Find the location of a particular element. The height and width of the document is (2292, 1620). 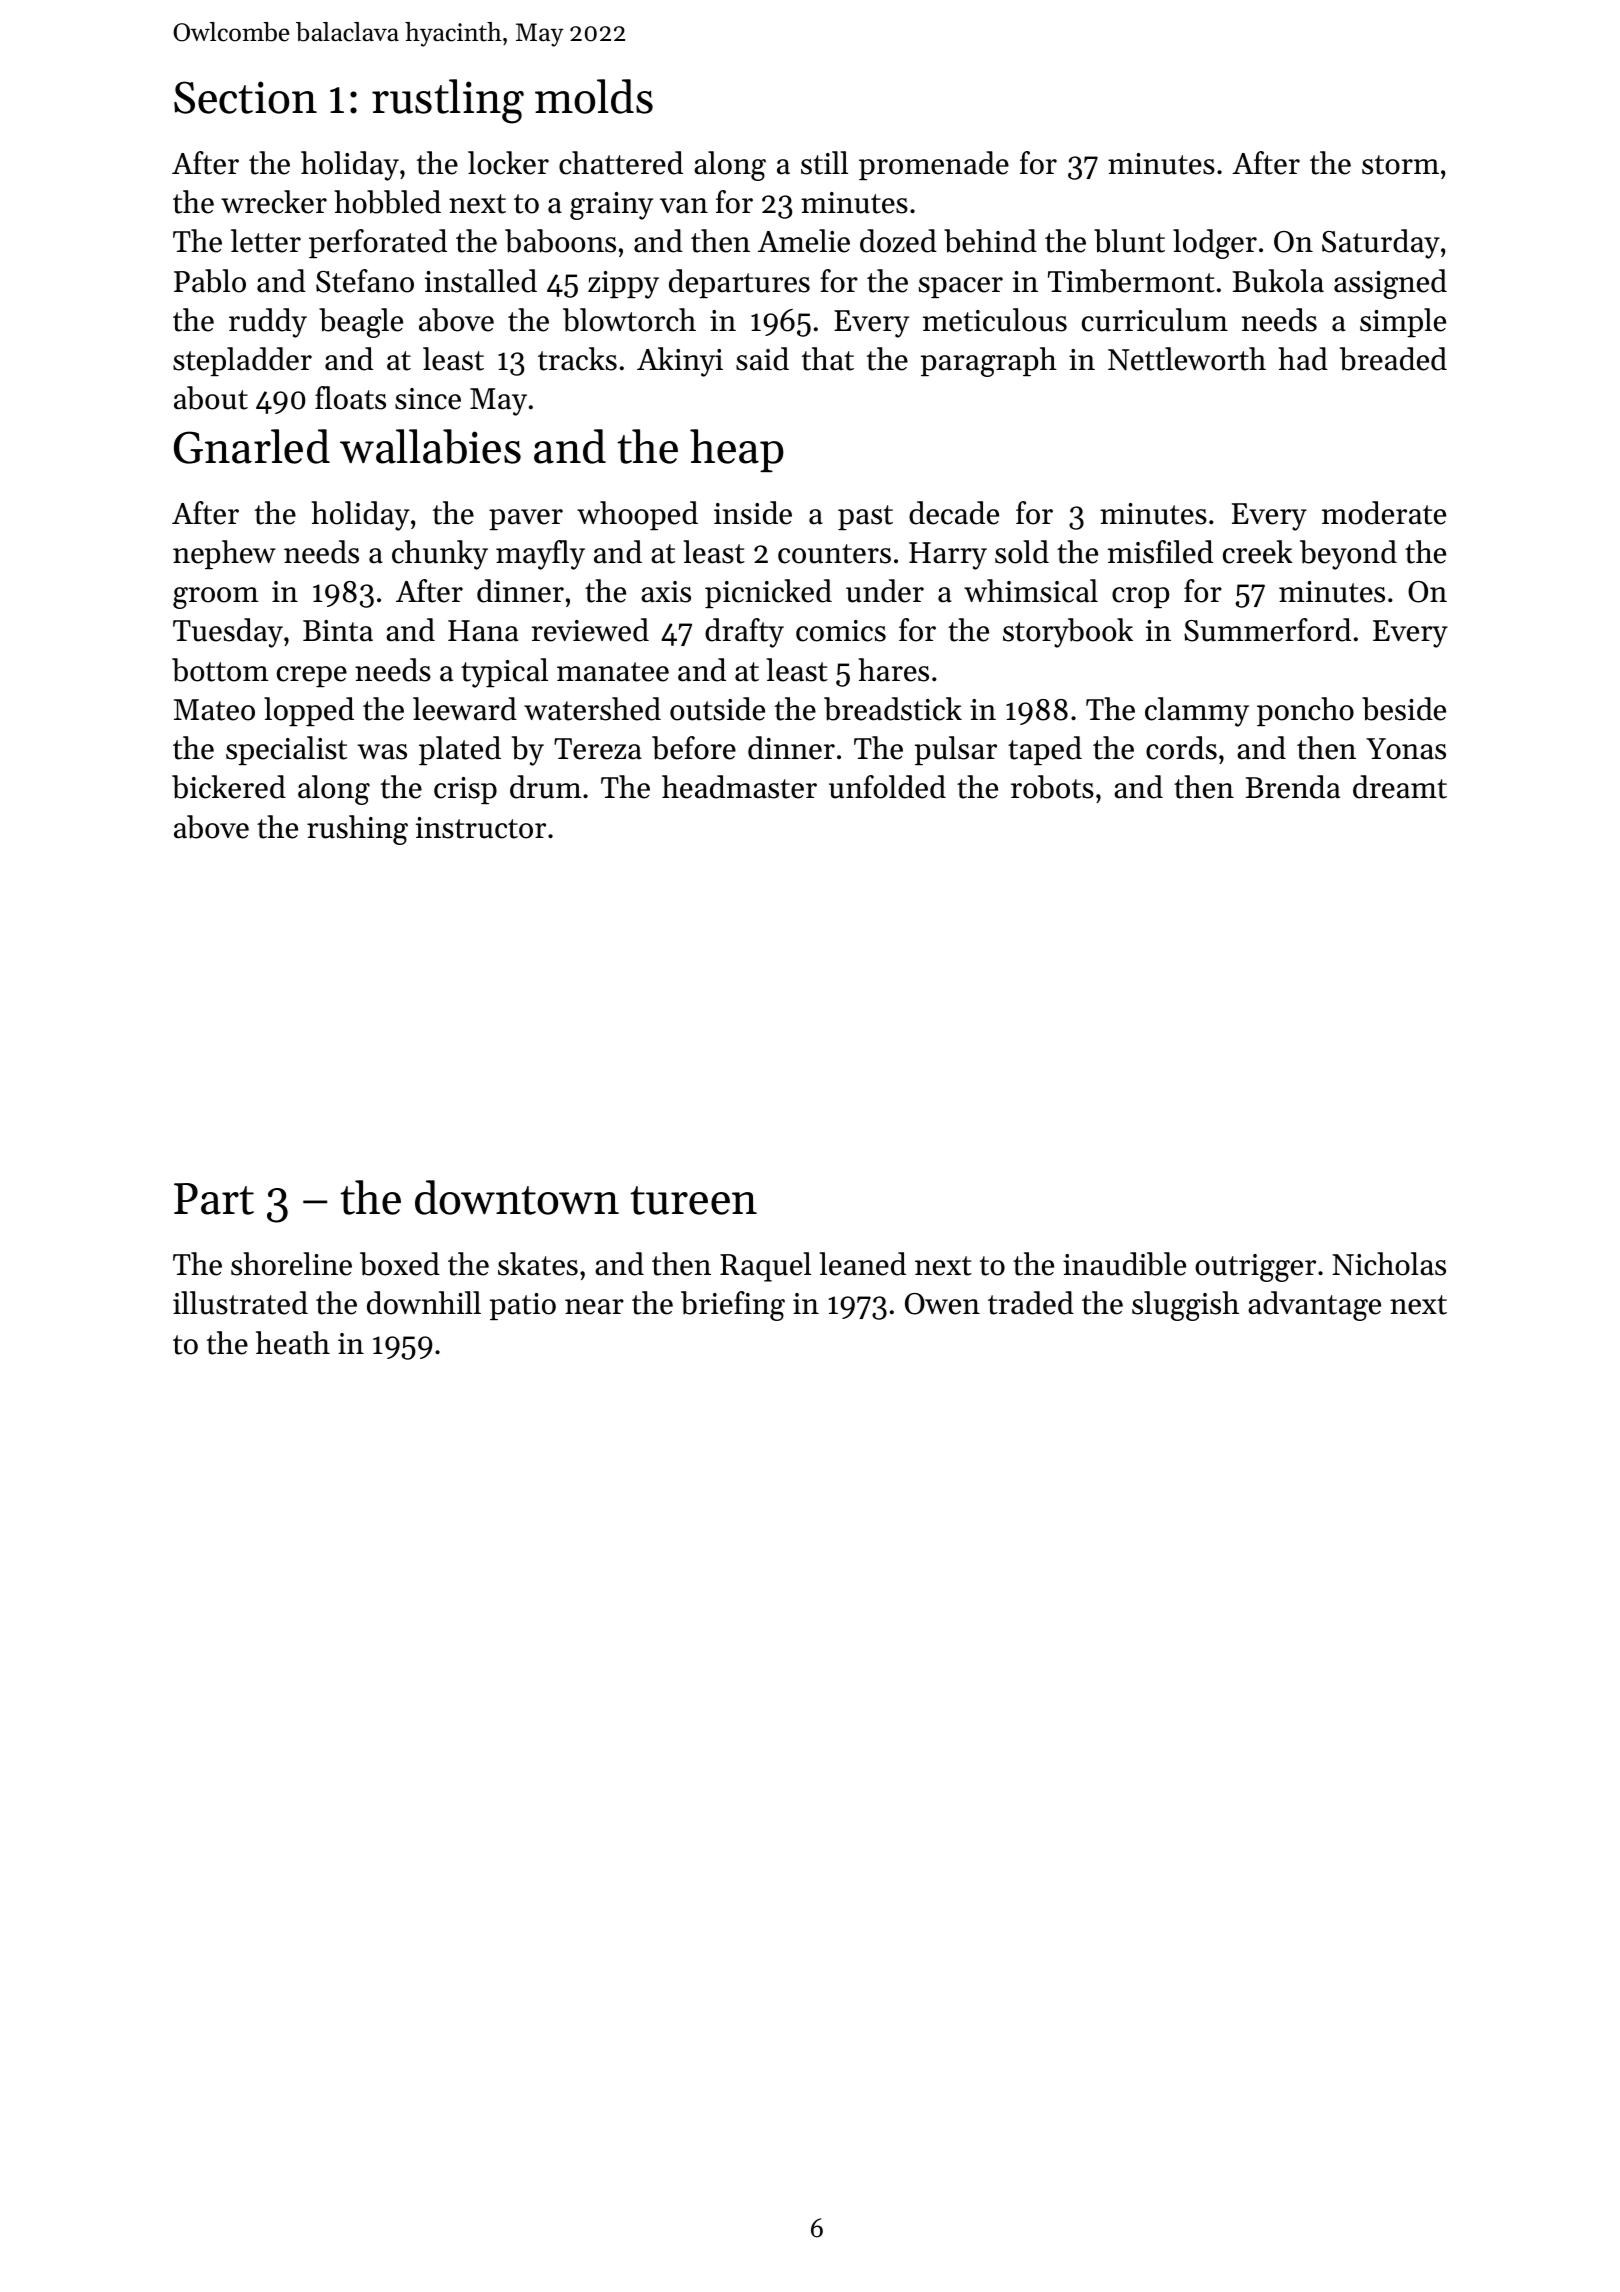

dreamt is located at coordinates (1400, 787).
